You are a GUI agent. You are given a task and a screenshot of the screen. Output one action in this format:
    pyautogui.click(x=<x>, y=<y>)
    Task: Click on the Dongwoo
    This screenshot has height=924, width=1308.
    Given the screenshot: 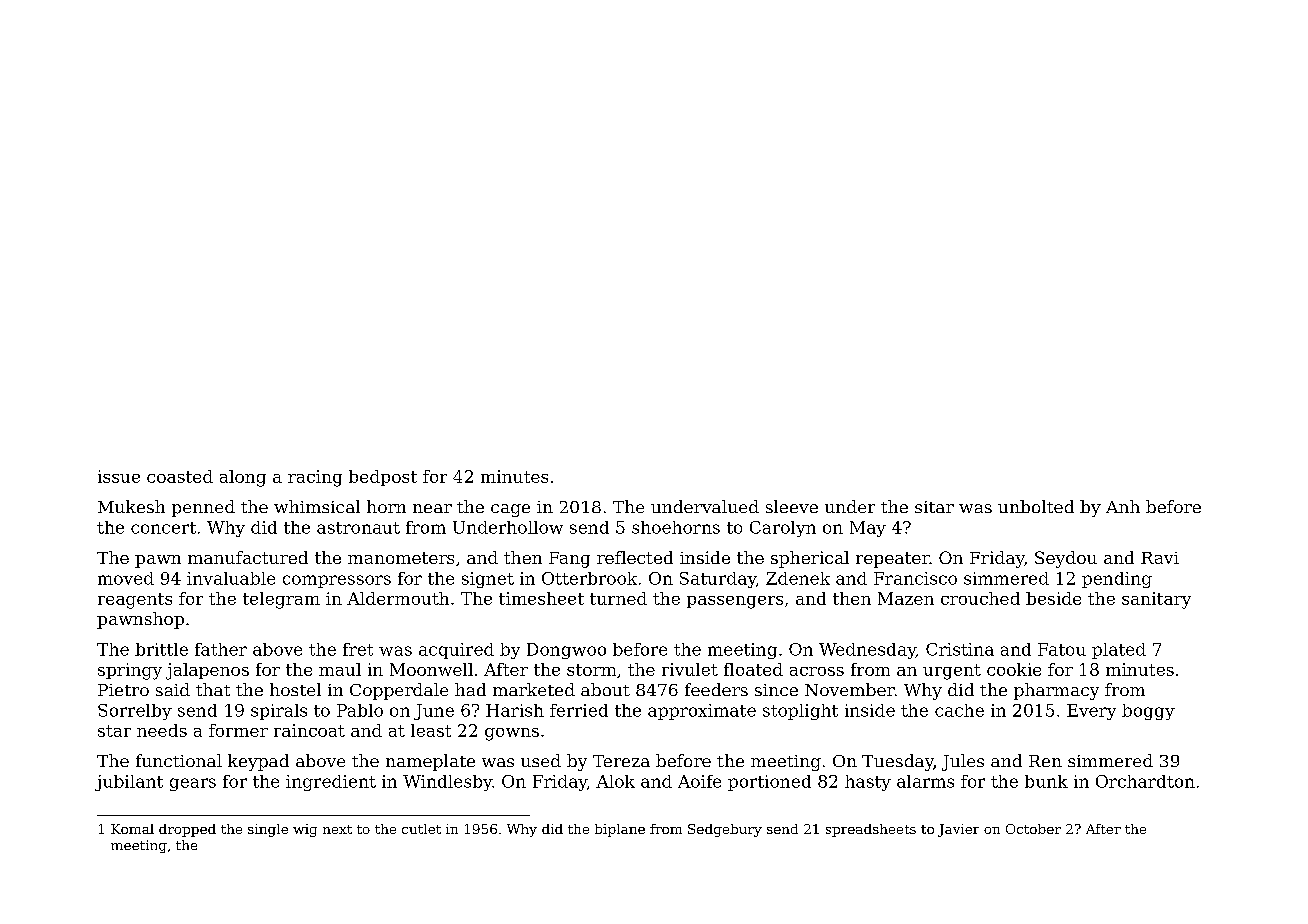 What is the action you would take?
    pyautogui.click(x=566, y=651)
